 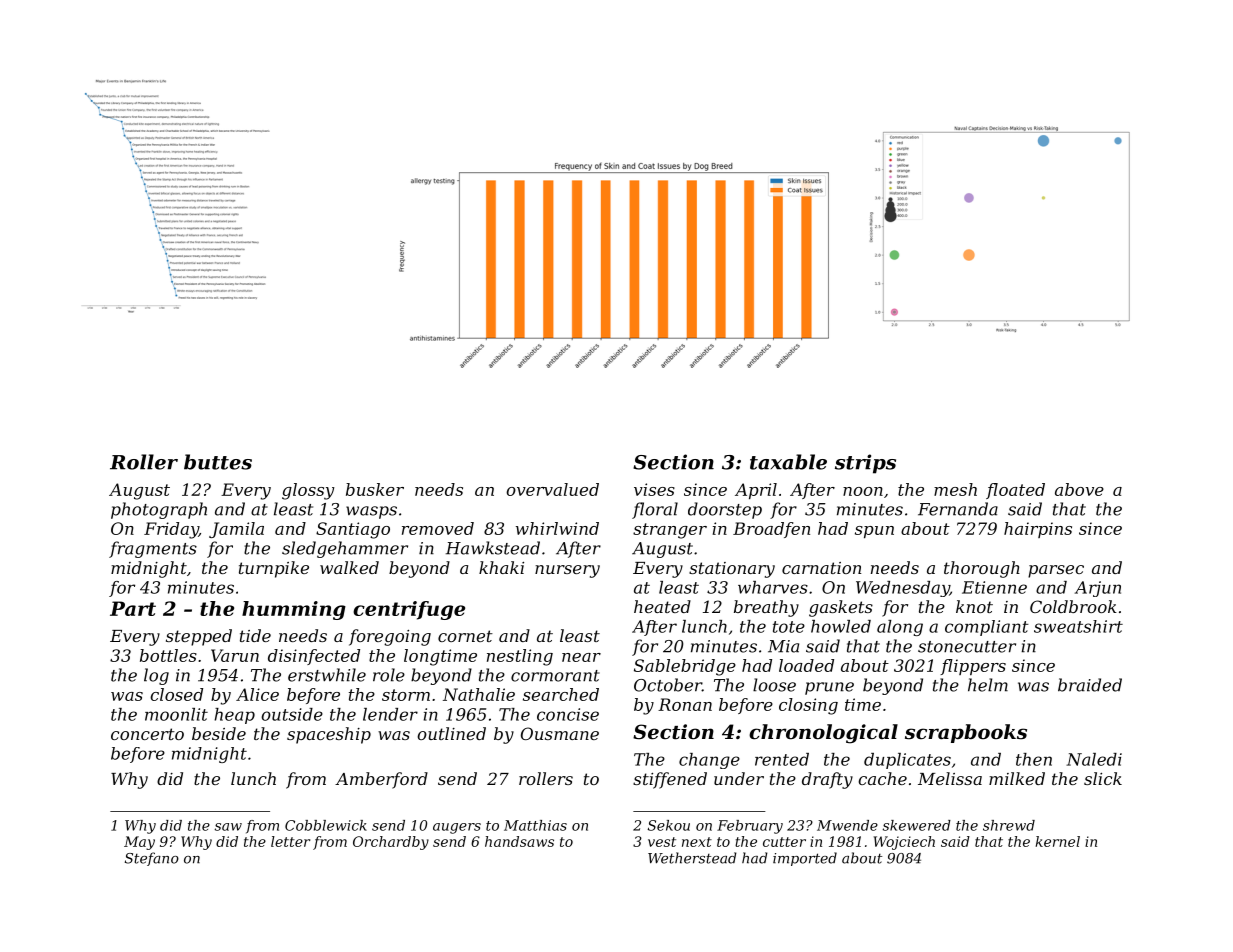 What do you see at coordinates (257, 694) in the screenshot?
I see `Alice` at bounding box center [257, 694].
